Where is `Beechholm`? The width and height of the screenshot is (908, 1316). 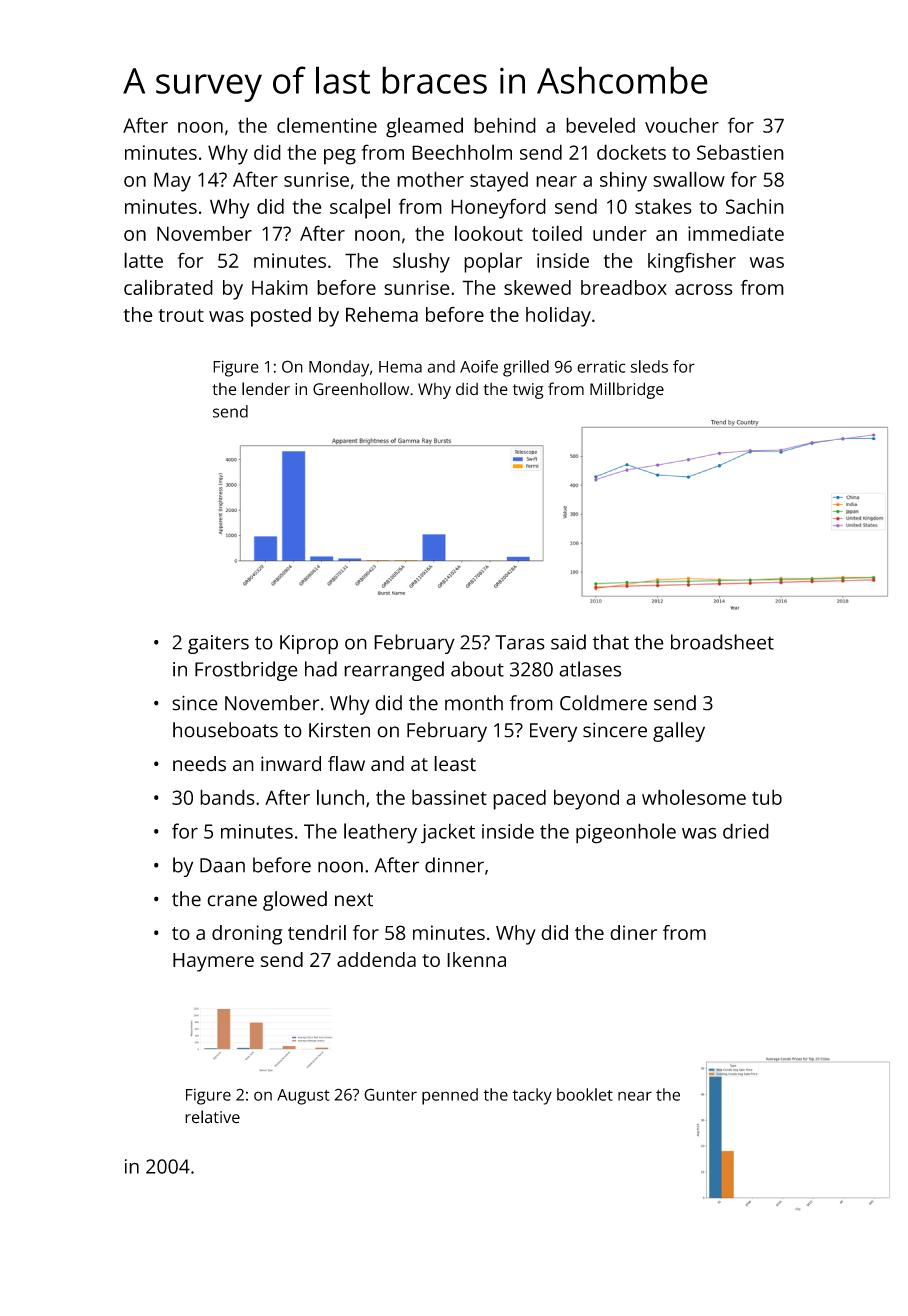
Beechholm is located at coordinates (462, 152).
